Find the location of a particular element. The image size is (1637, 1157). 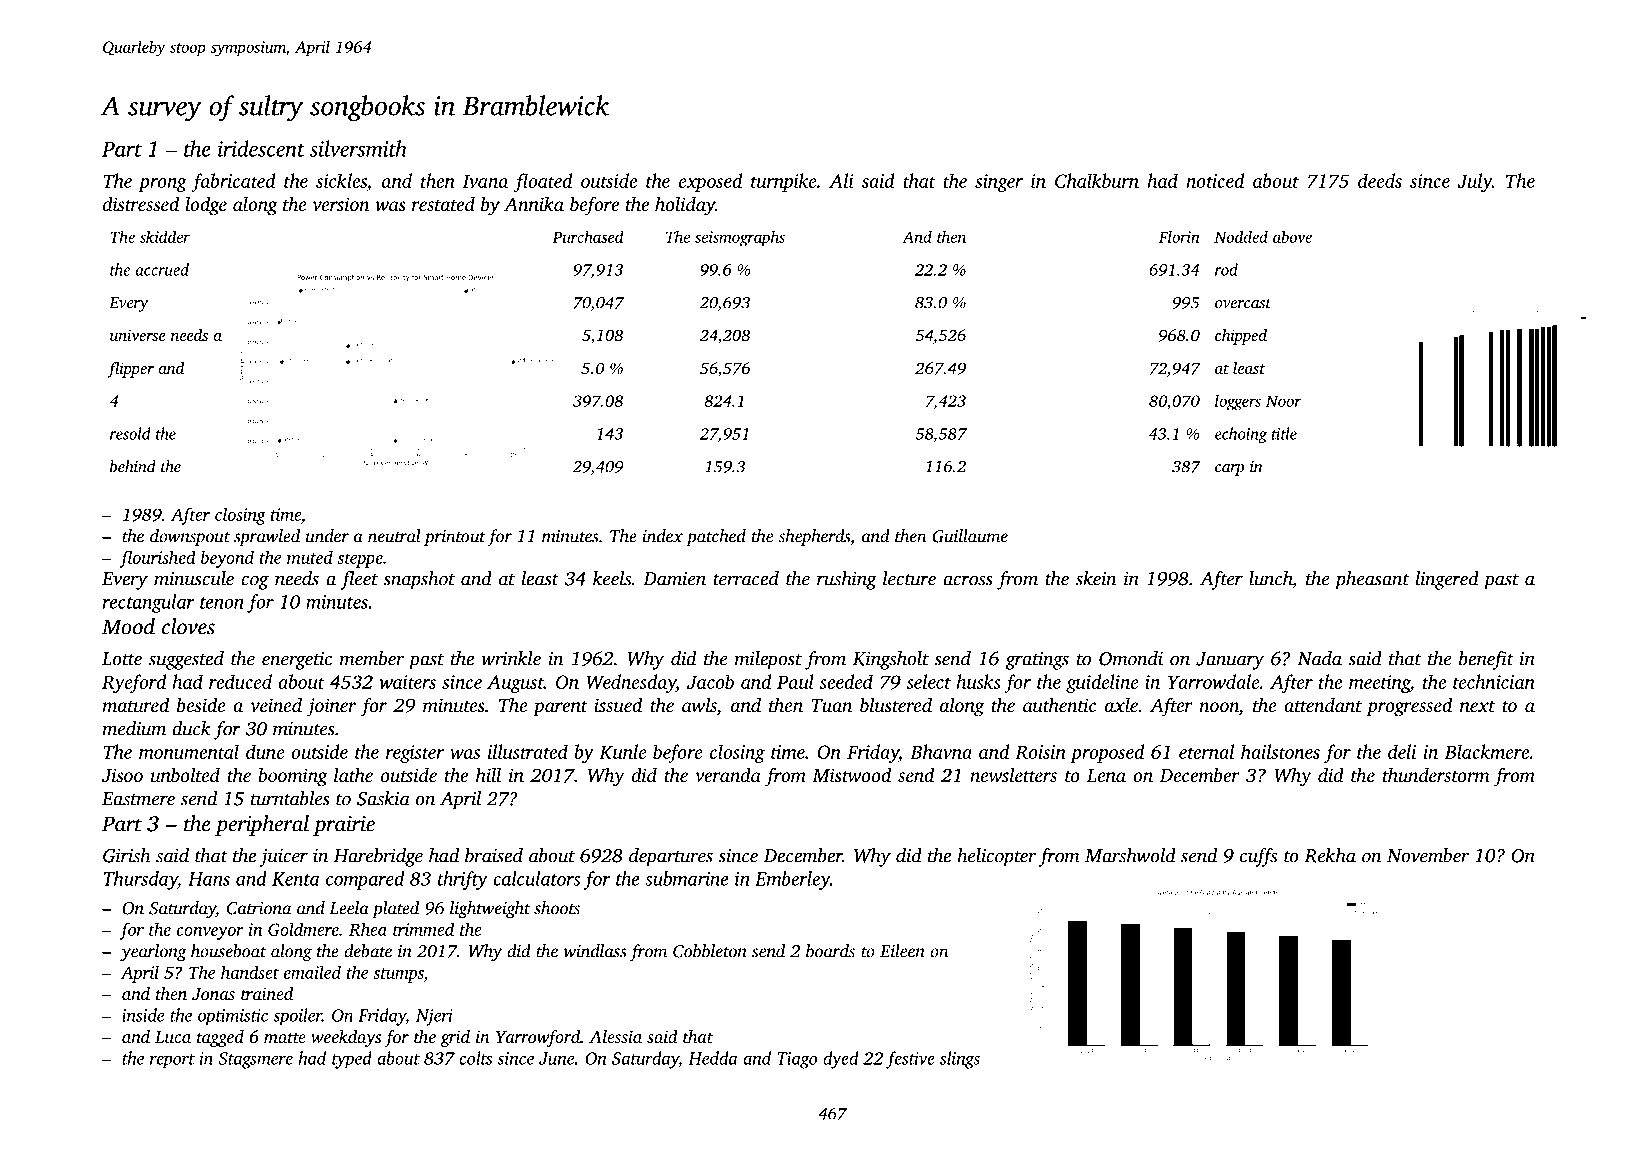

veranda is located at coordinates (728, 774).
